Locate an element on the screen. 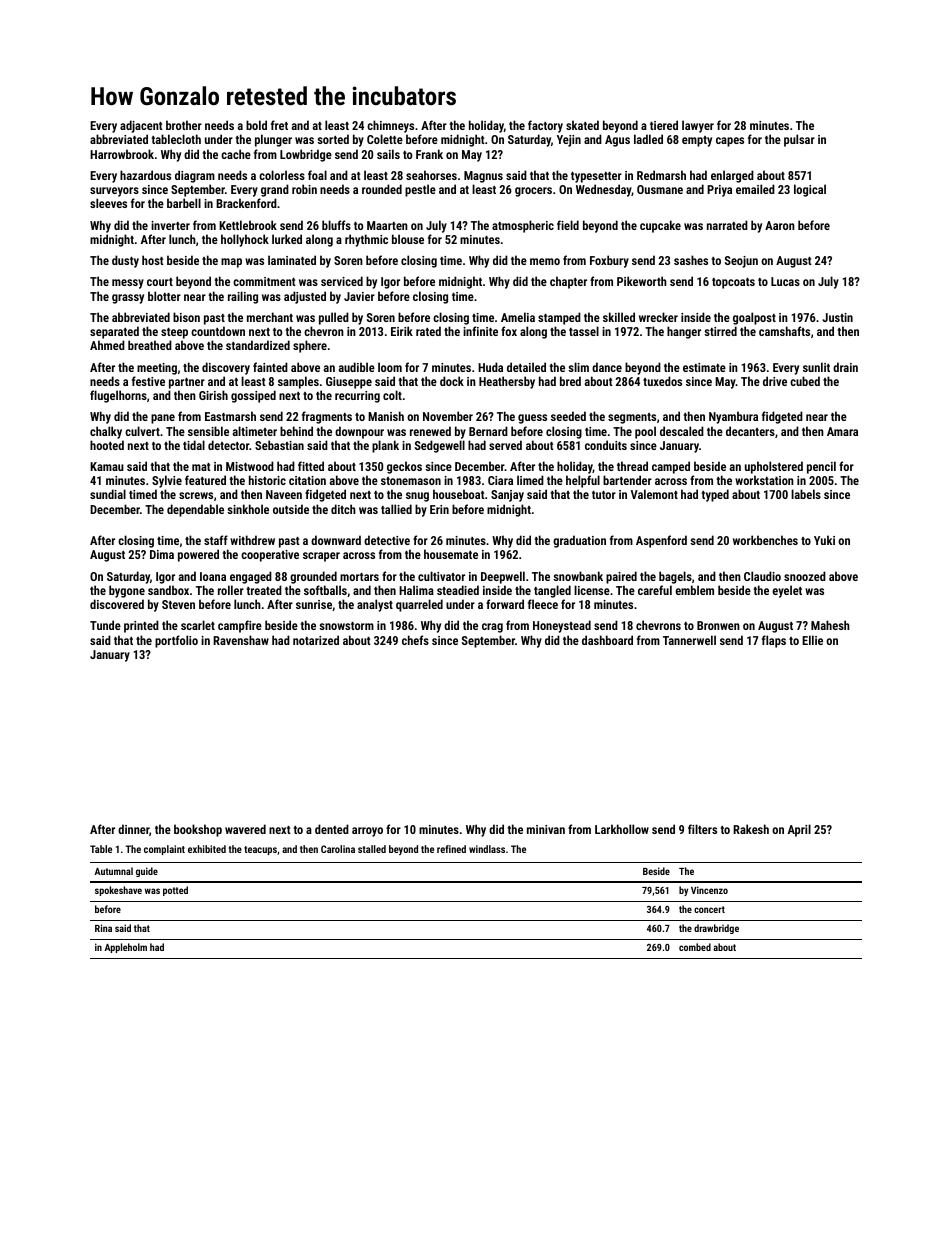 The height and width of the screenshot is (1233, 952). Mahesh is located at coordinates (830, 625).
